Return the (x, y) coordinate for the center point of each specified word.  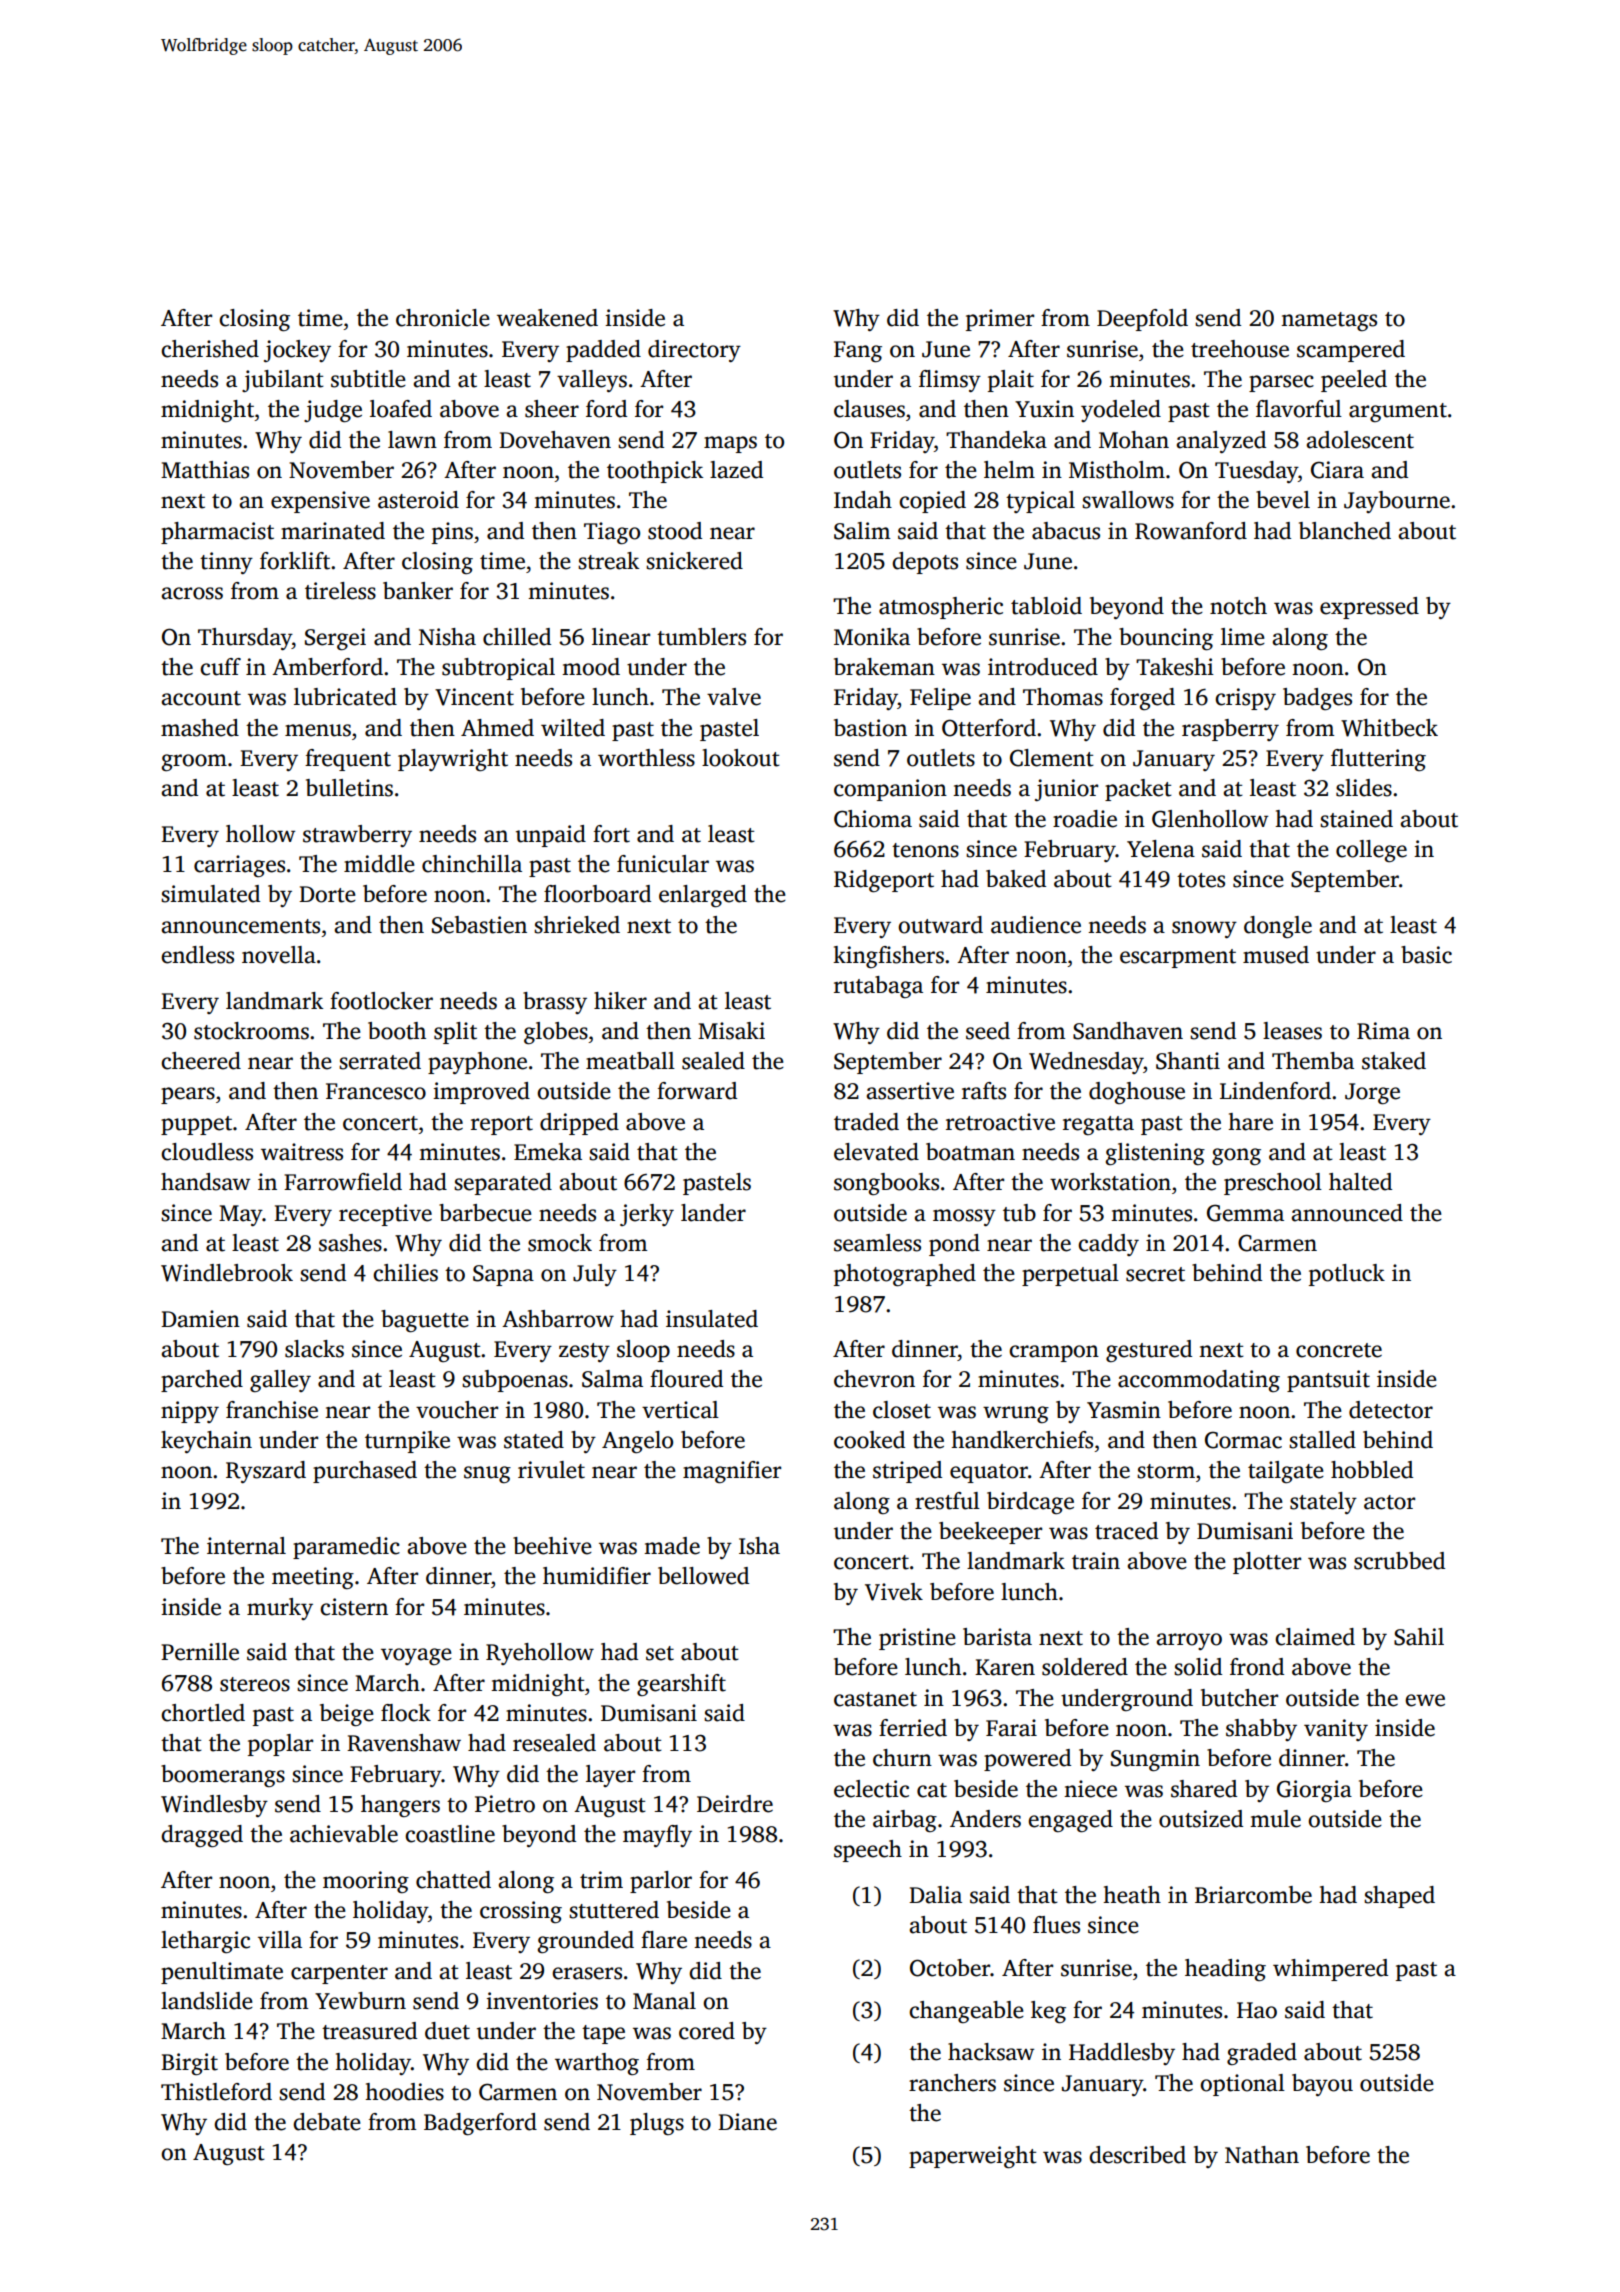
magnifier (732, 1472)
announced (1347, 1213)
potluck (1347, 1275)
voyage (416, 1657)
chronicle (443, 318)
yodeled (1121, 411)
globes (556, 1033)
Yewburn (360, 2001)
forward (697, 1091)
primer (1000, 320)
